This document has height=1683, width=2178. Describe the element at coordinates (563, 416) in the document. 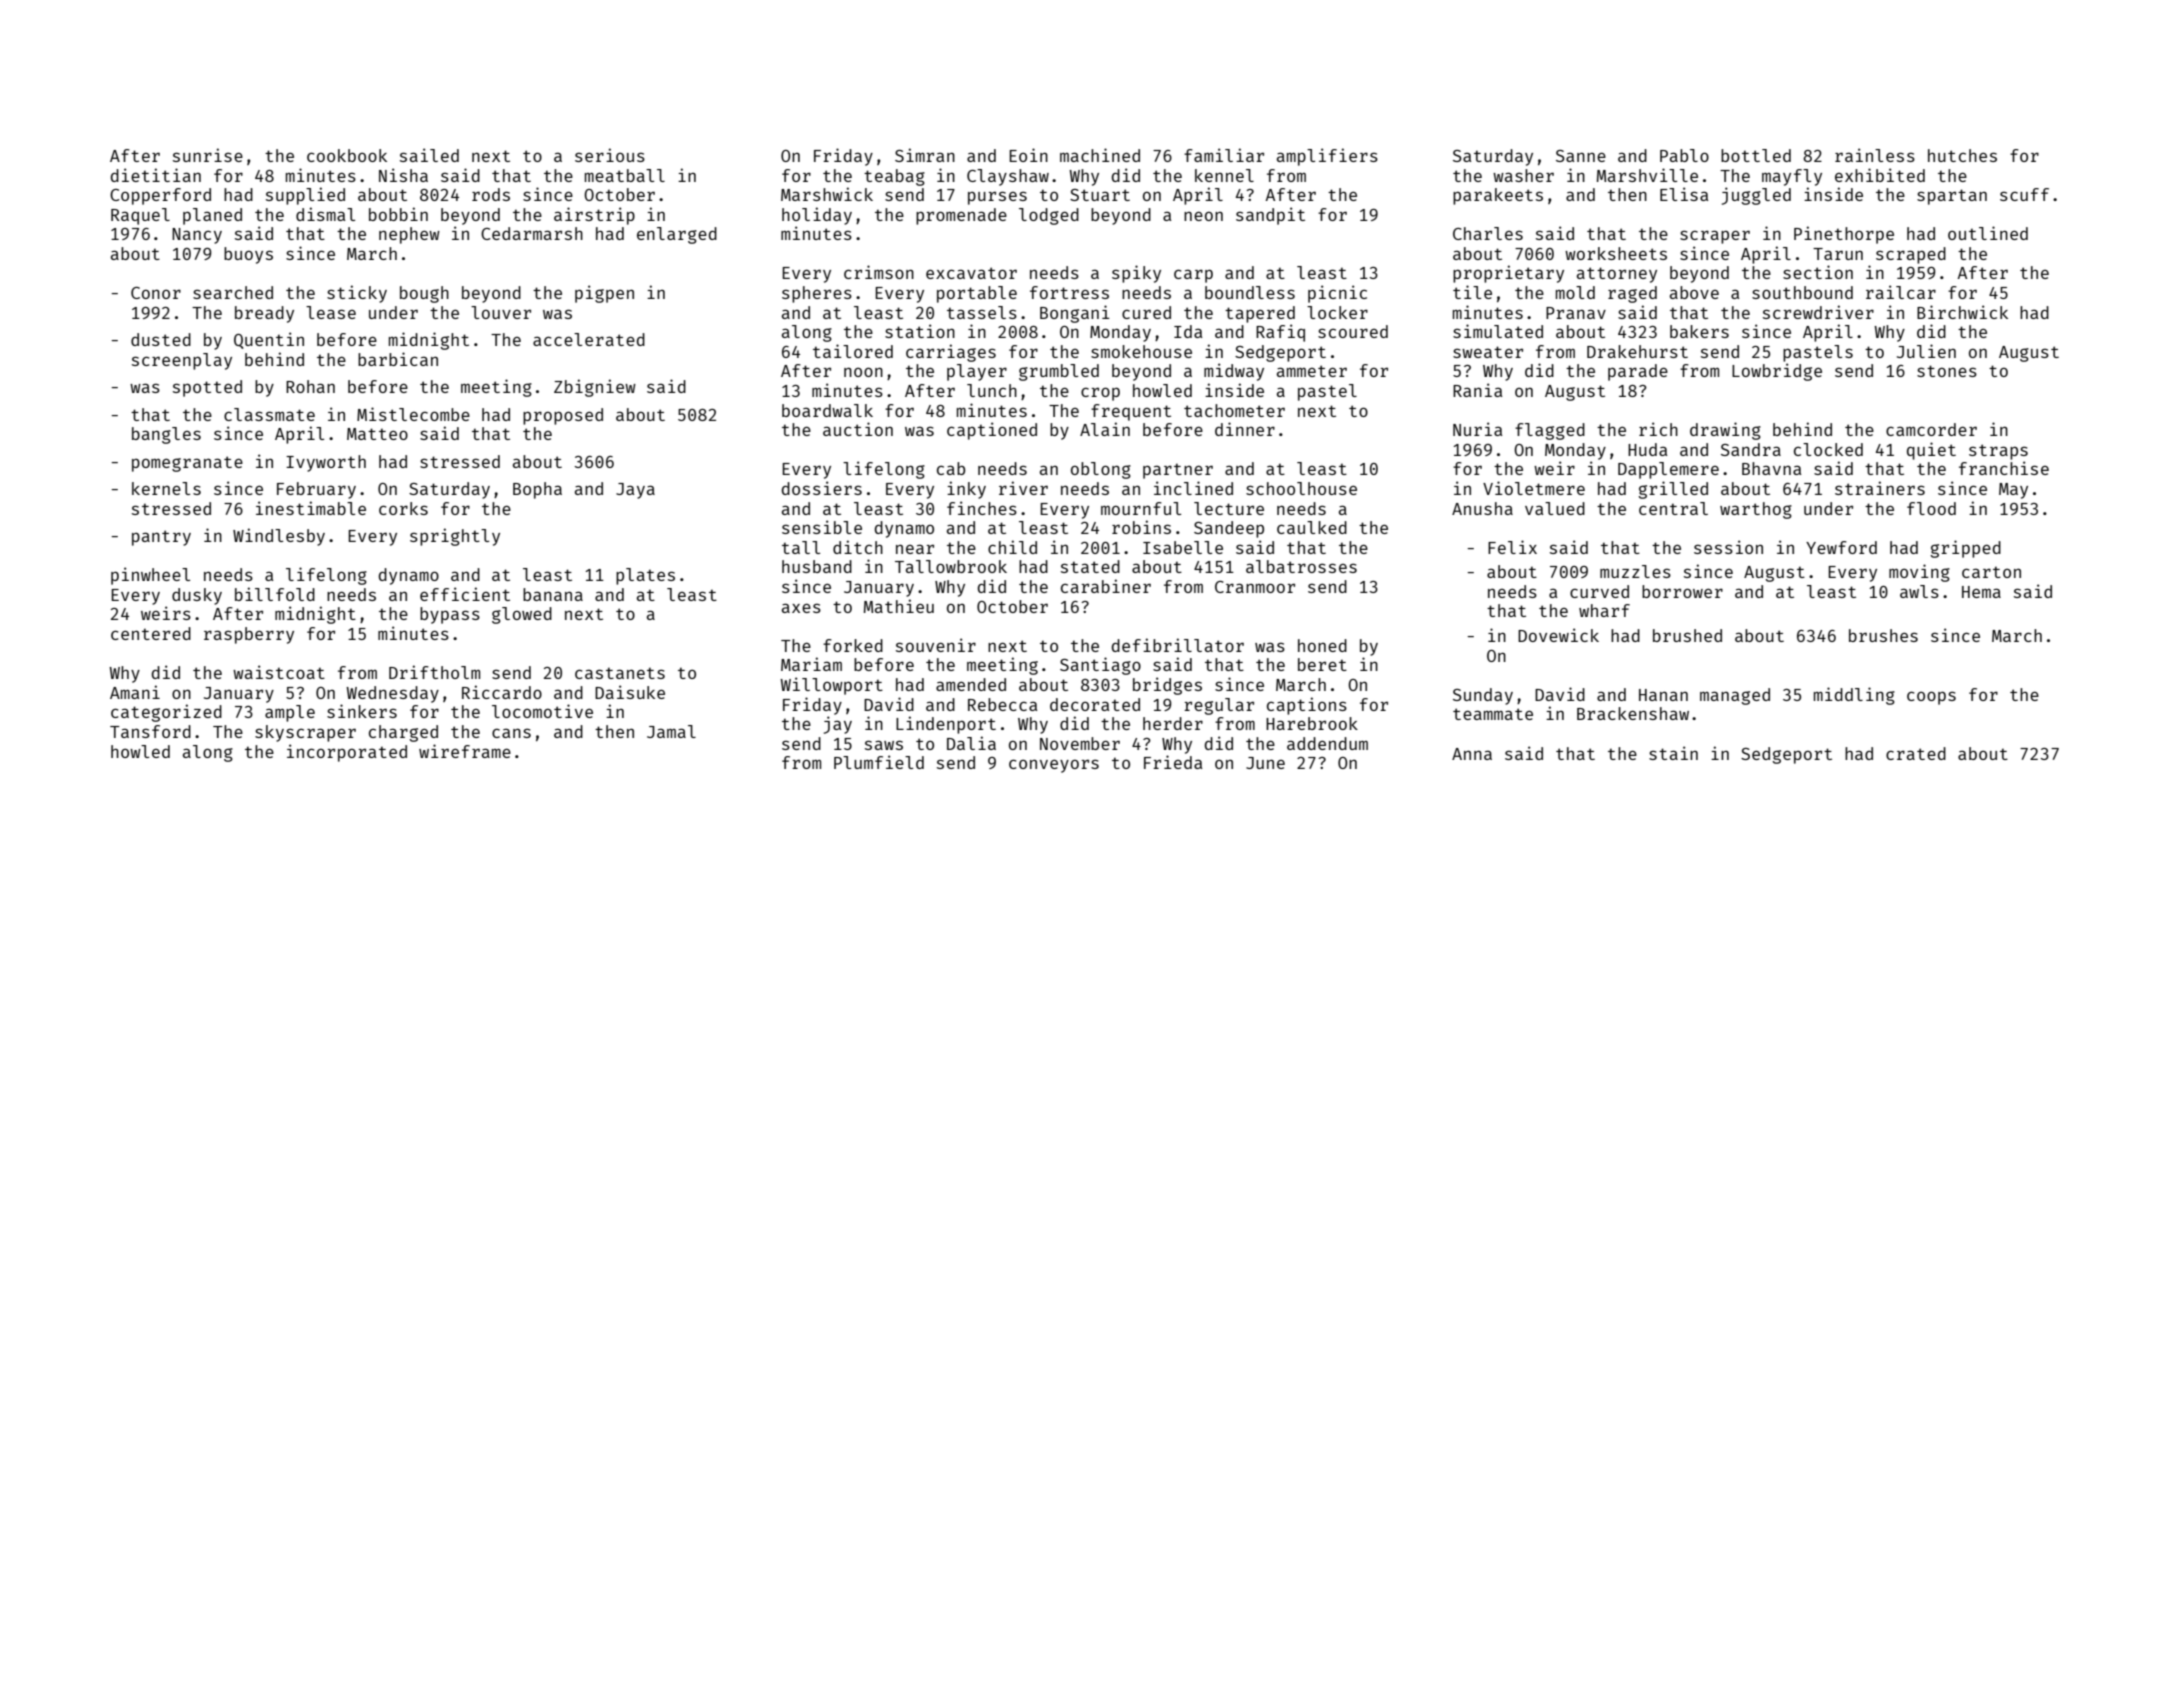

I see `proposed` at that location.
